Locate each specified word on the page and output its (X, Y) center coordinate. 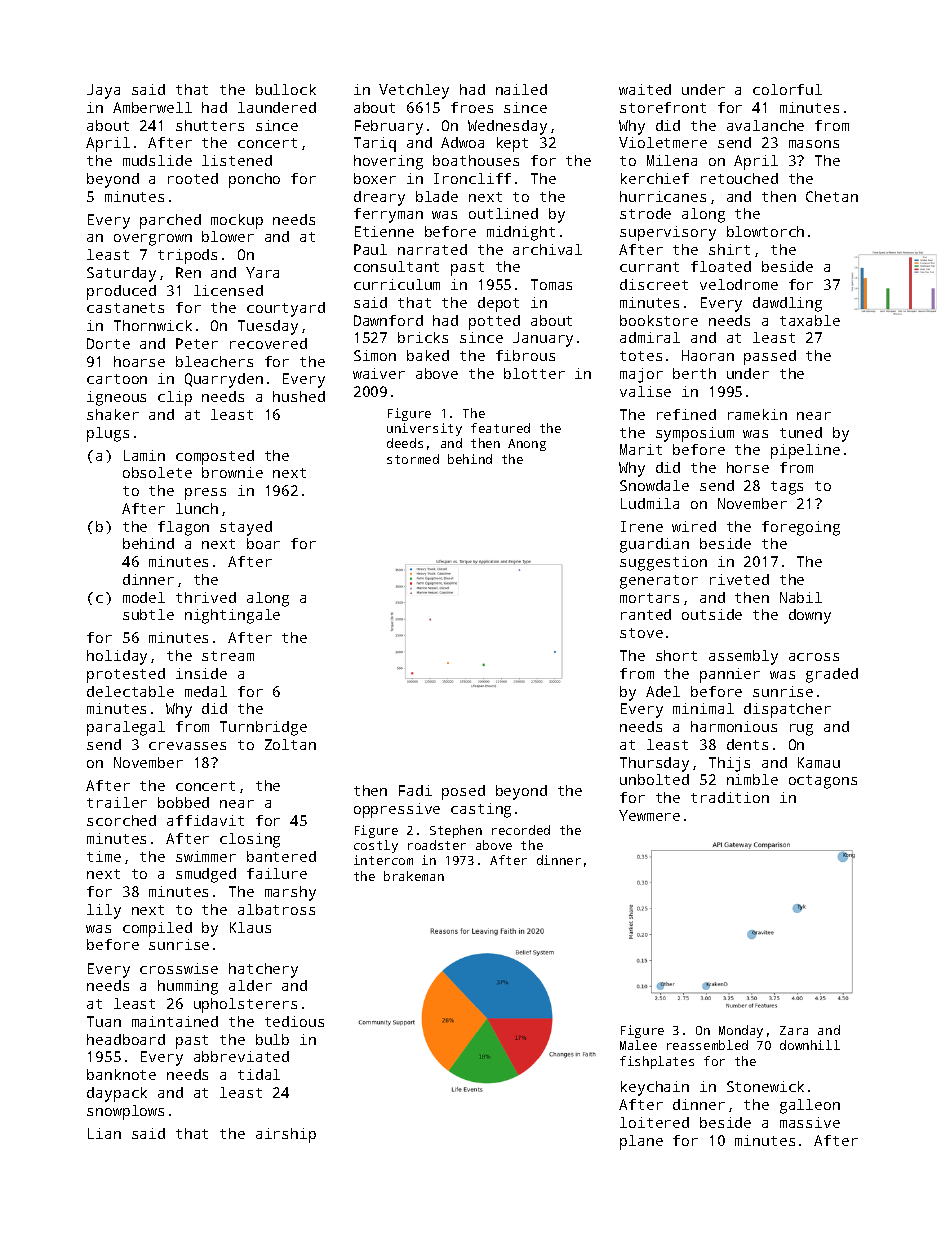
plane (641, 1142)
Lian (104, 1133)
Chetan (832, 196)
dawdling (787, 304)
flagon (183, 528)
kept (512, 144)
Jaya (103, 91)
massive (810, 1122)
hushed (299, 396)
